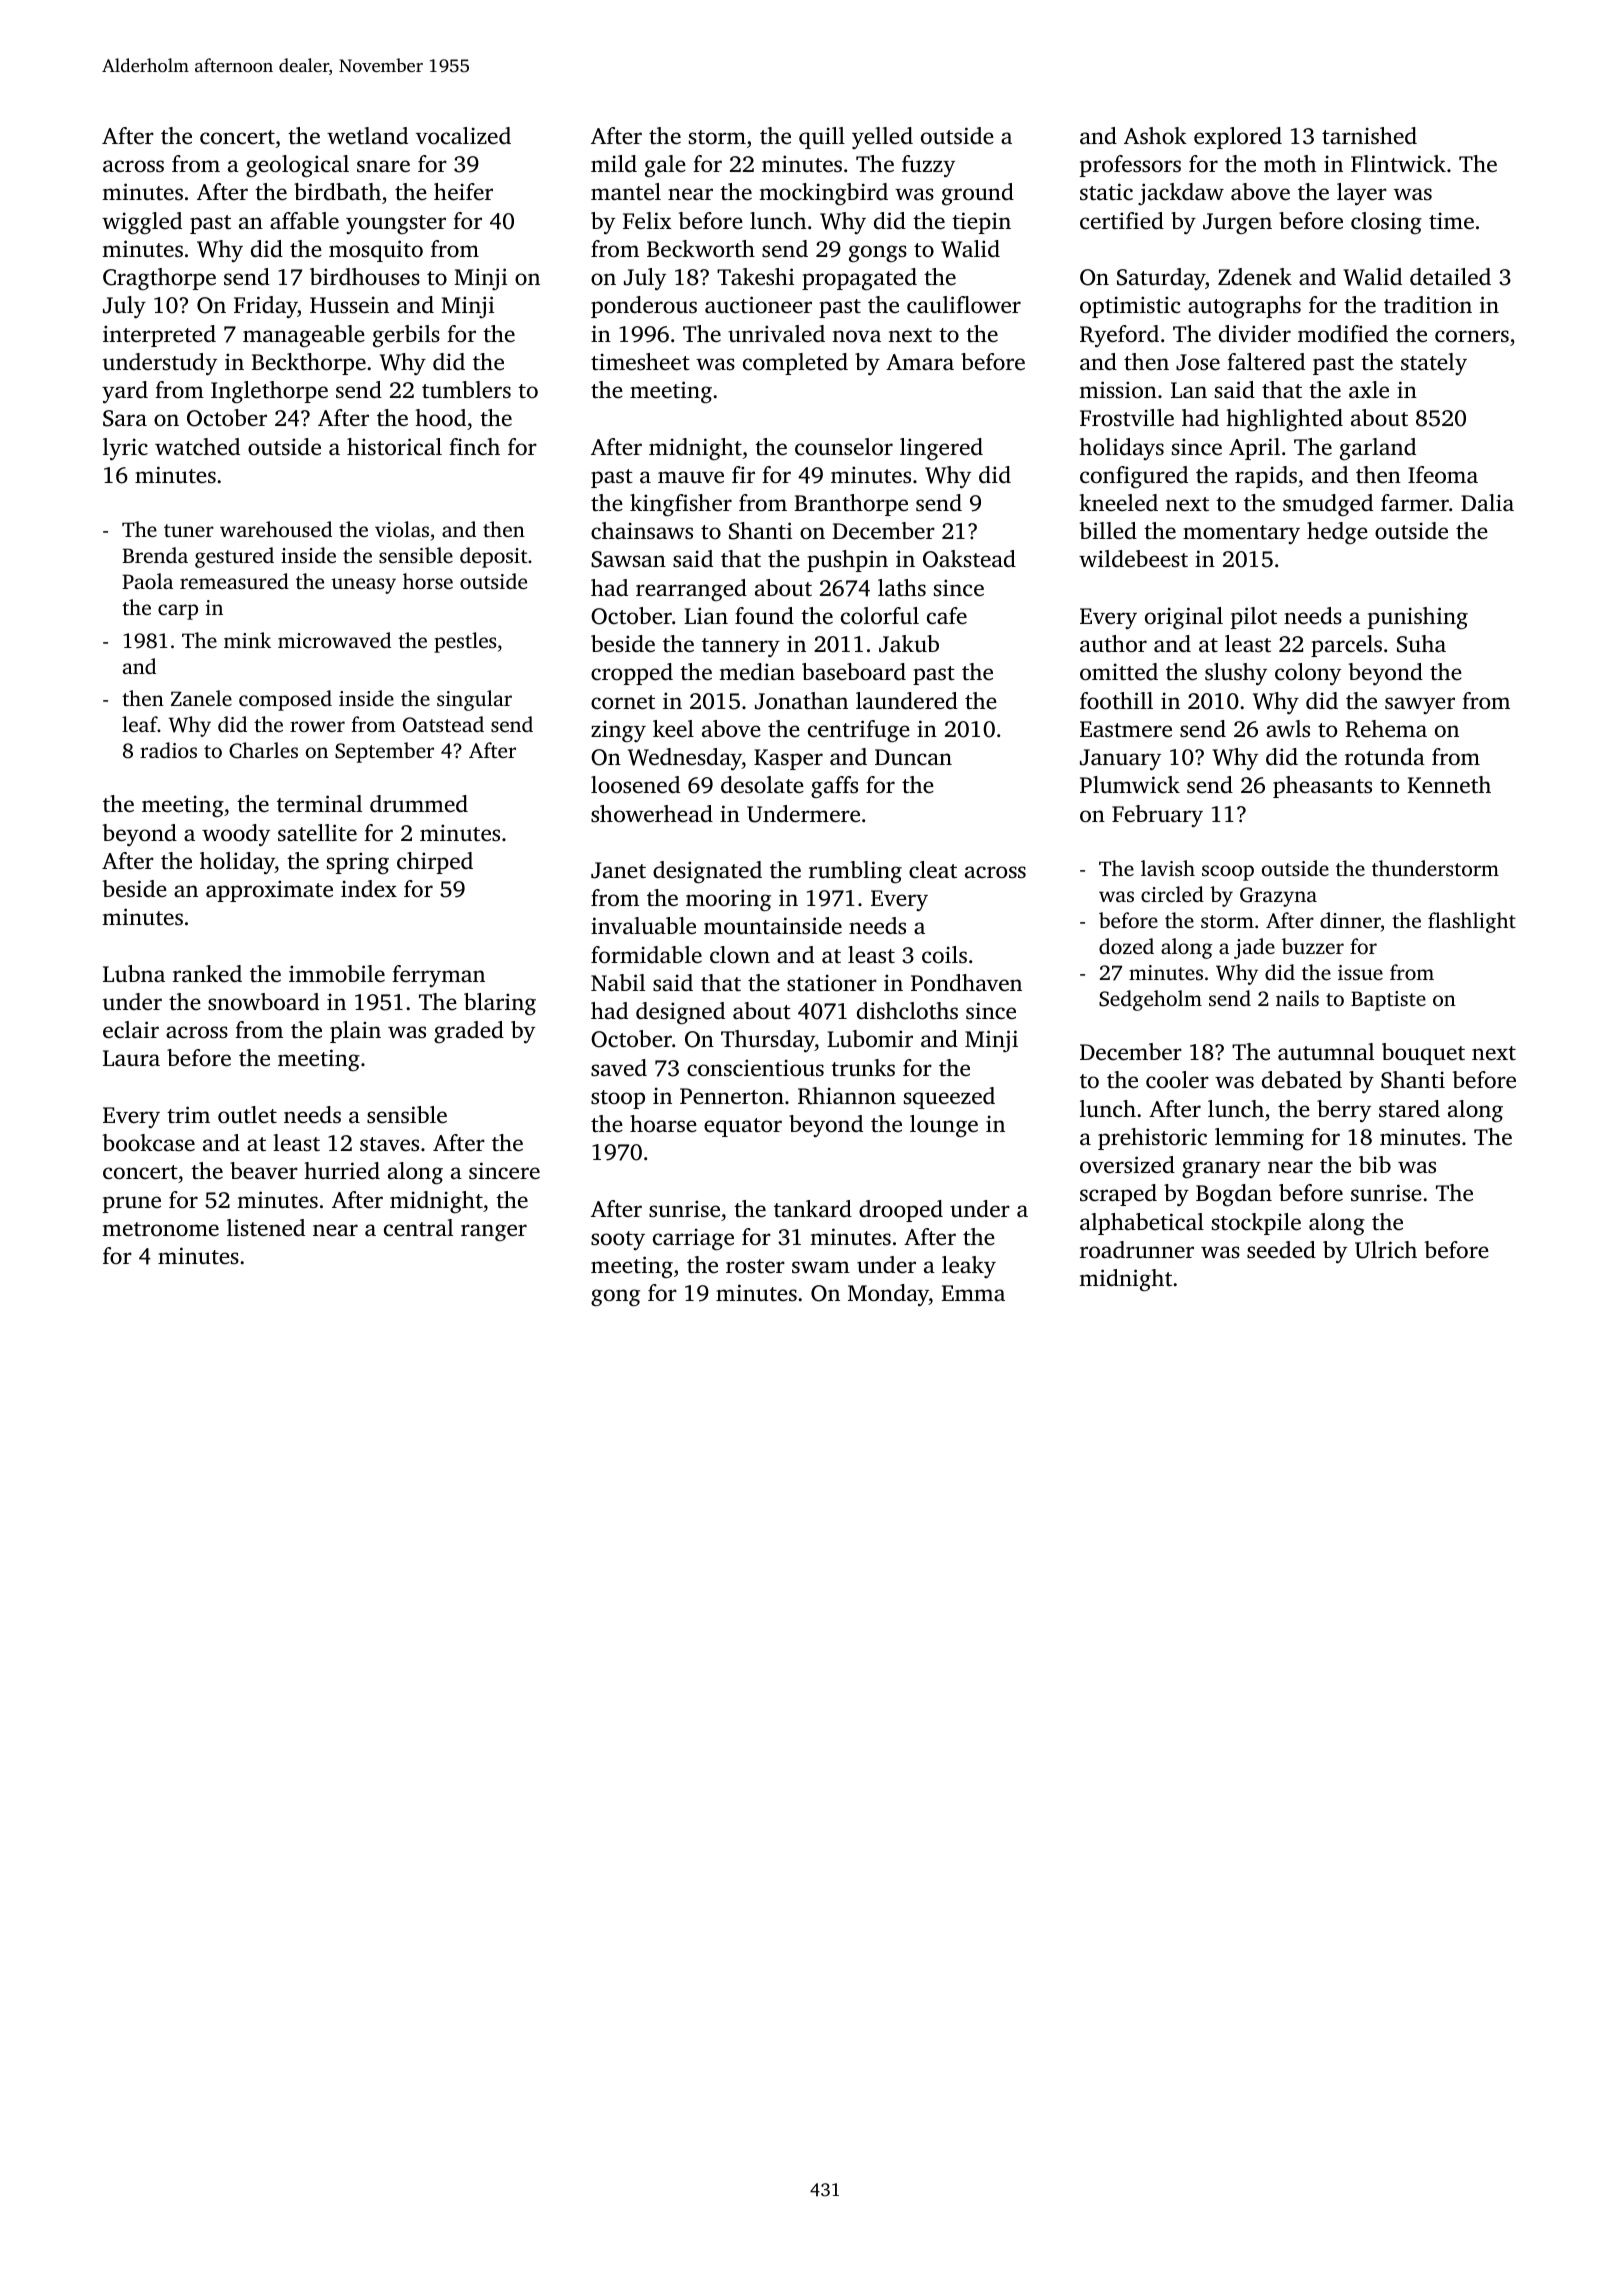 The width and height of the page is (1620, 2292). I want to click on wiggled, so click(142, 223).
